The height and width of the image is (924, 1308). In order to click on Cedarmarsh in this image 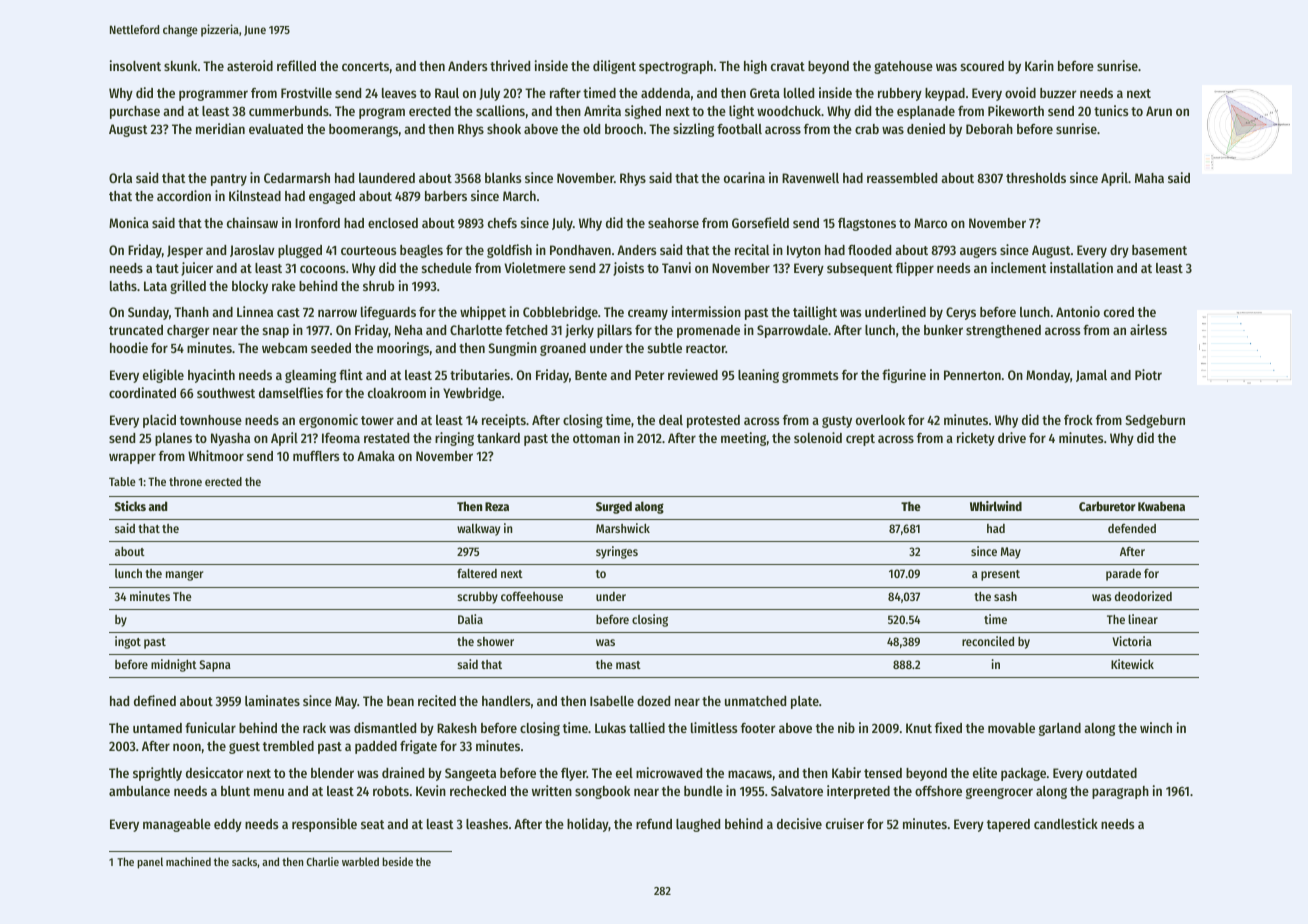, I will do `click(297, 178)`.
